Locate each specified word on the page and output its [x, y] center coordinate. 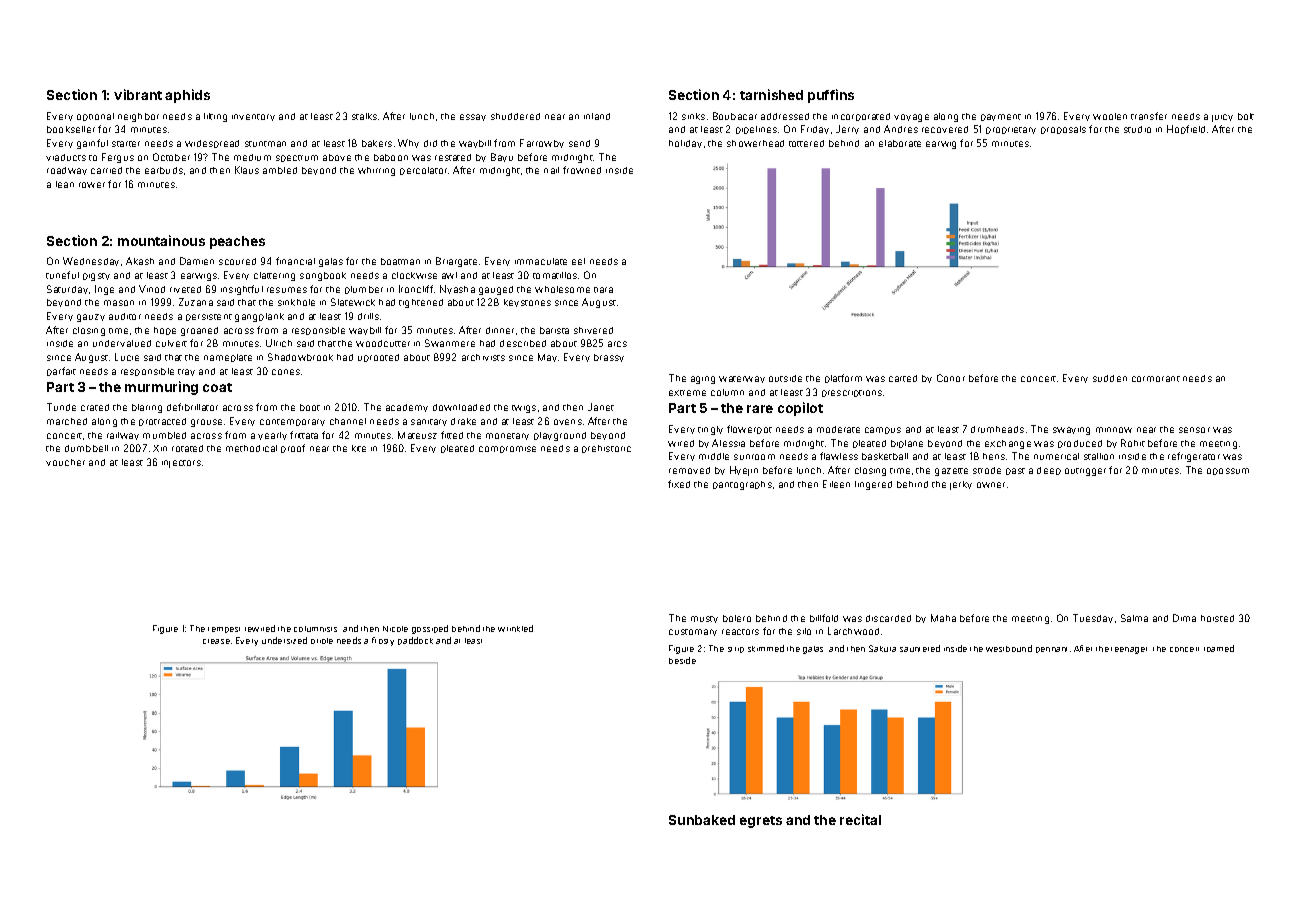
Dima [1184, 618]
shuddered [515, 116]
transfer [1149, 116]
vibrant [138, 94]
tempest [224, 630]
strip [736, 650]
